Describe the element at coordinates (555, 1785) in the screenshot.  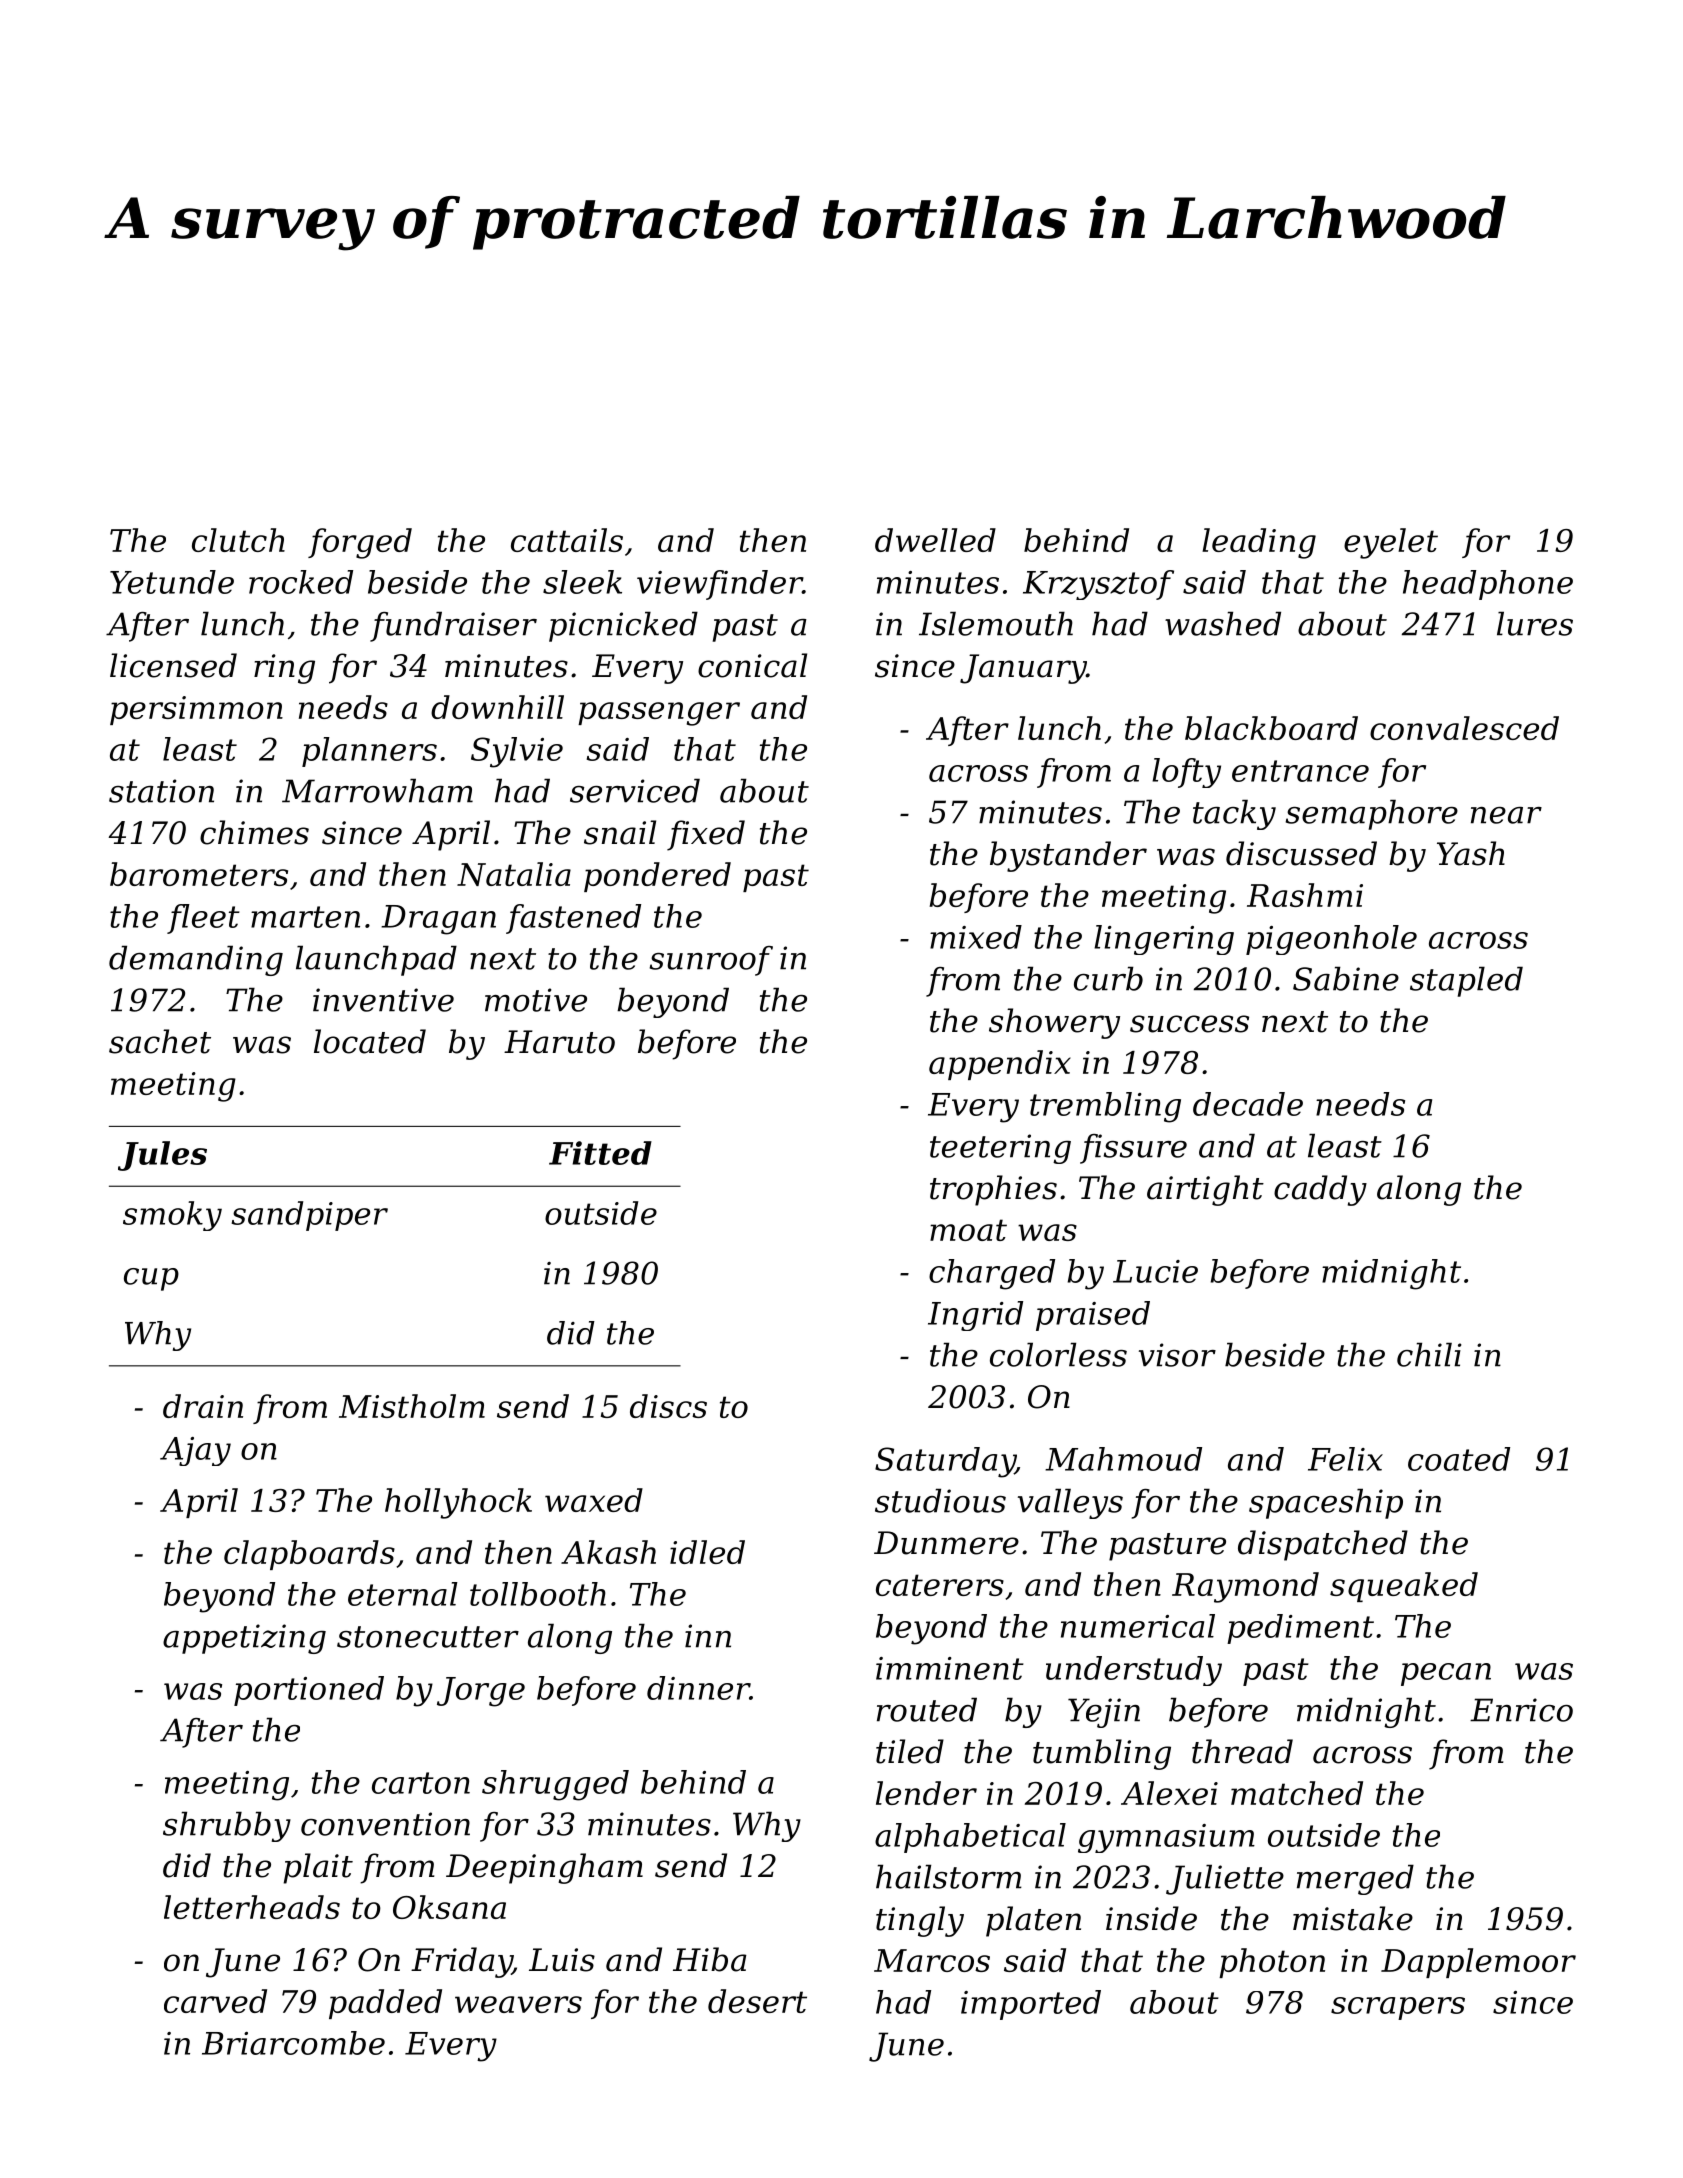
I see `shrugged` at that location.
